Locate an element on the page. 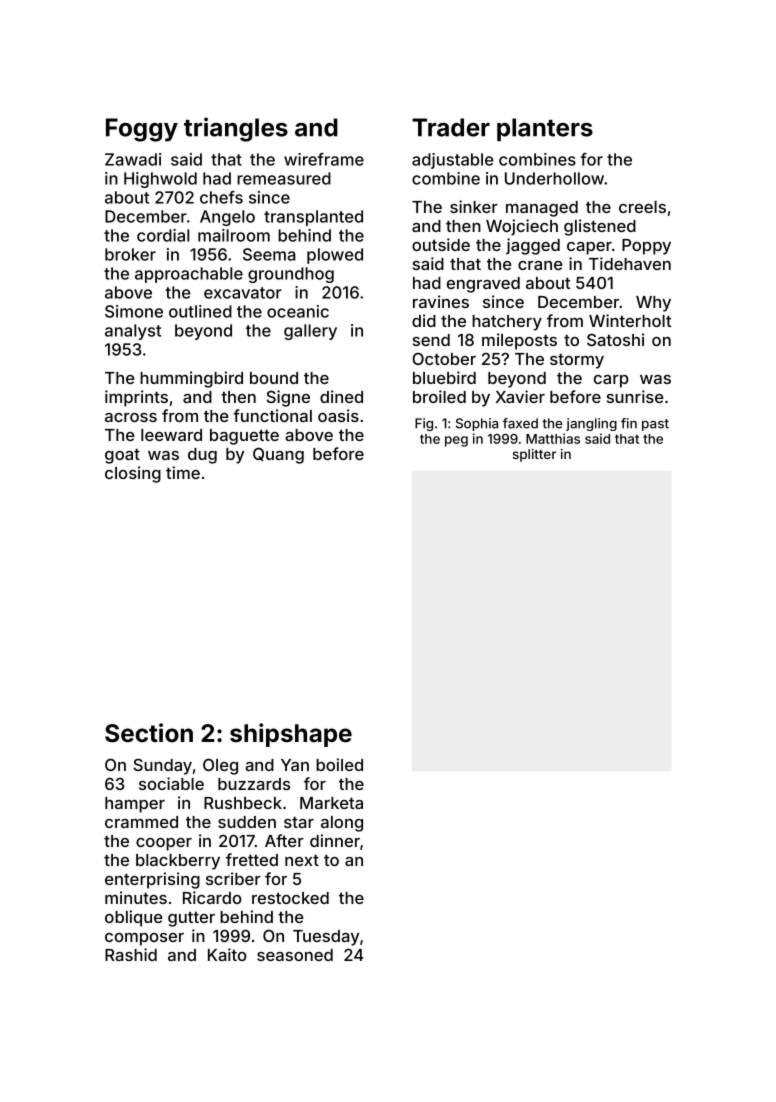  boiled is located at coordinates (339, 764).
